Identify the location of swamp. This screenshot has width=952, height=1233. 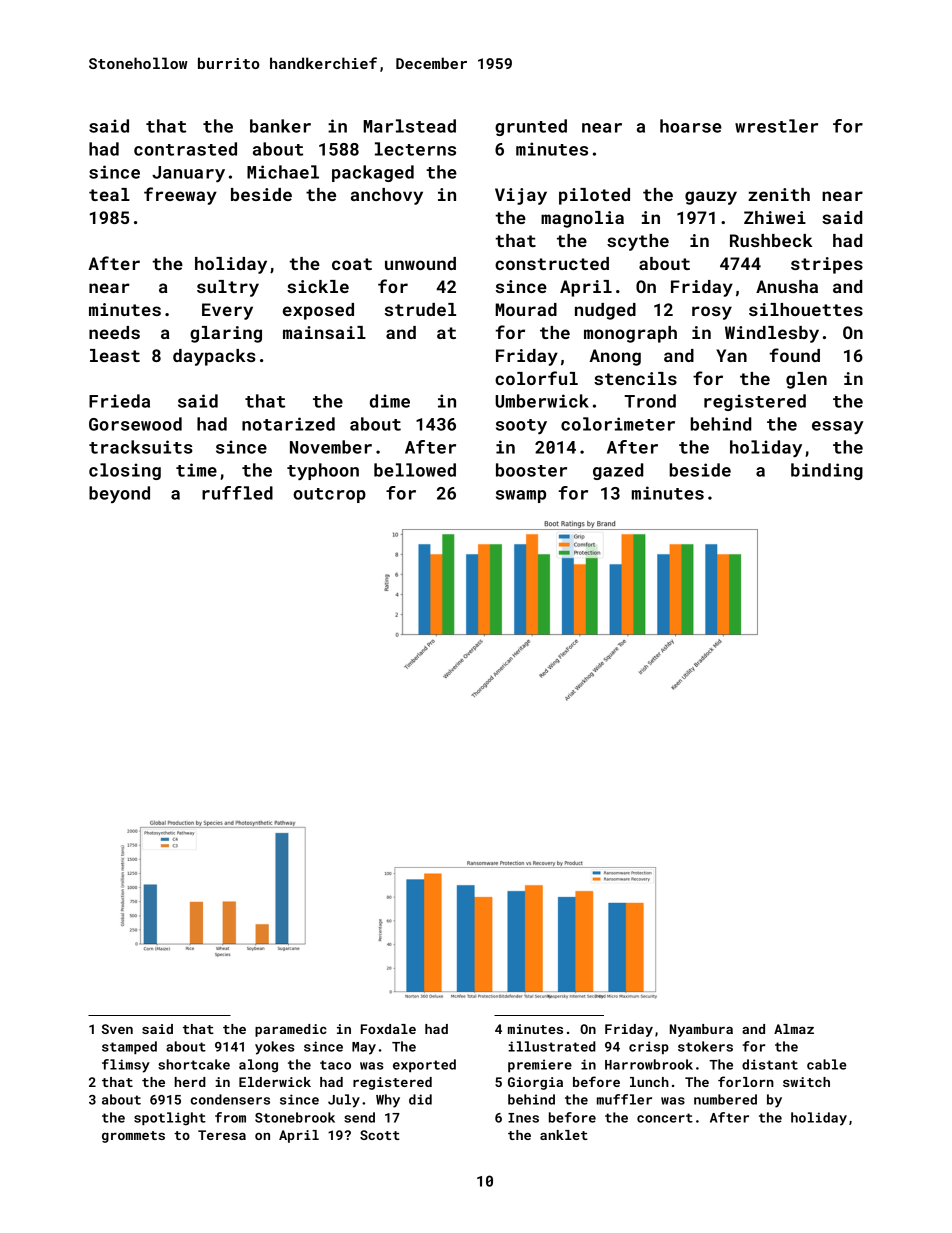
(521, 496).
